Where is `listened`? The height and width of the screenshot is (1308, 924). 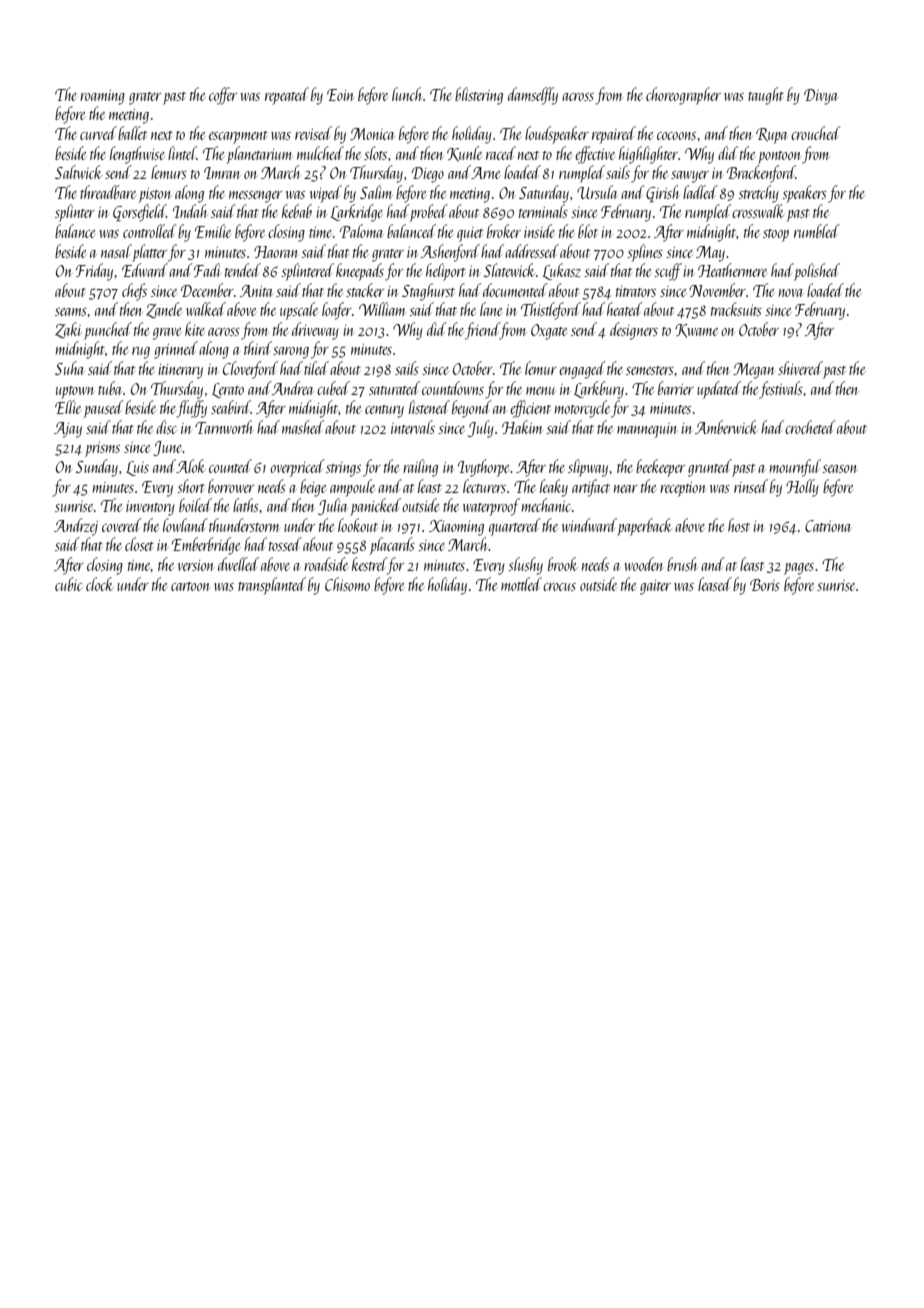
listened is located at coordinates (429, 407).
